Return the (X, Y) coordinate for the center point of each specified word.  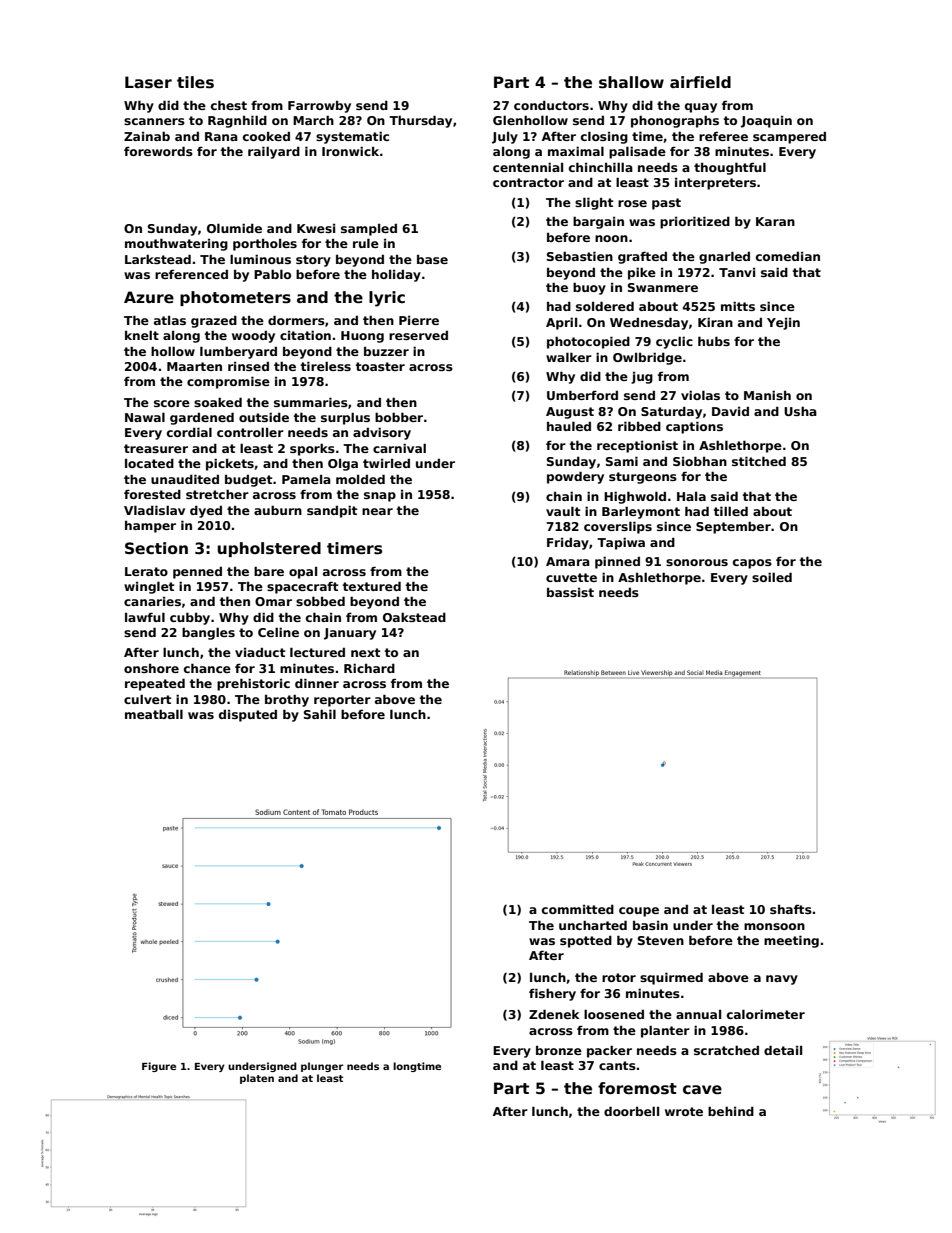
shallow (631, 82)
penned (197, 572)
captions (694, 427)
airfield (700, 82)
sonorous (697, 562)
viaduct (260, 652)
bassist (570, 592)
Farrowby (319, 107)
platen (257, 1079)
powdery (575, 477)
